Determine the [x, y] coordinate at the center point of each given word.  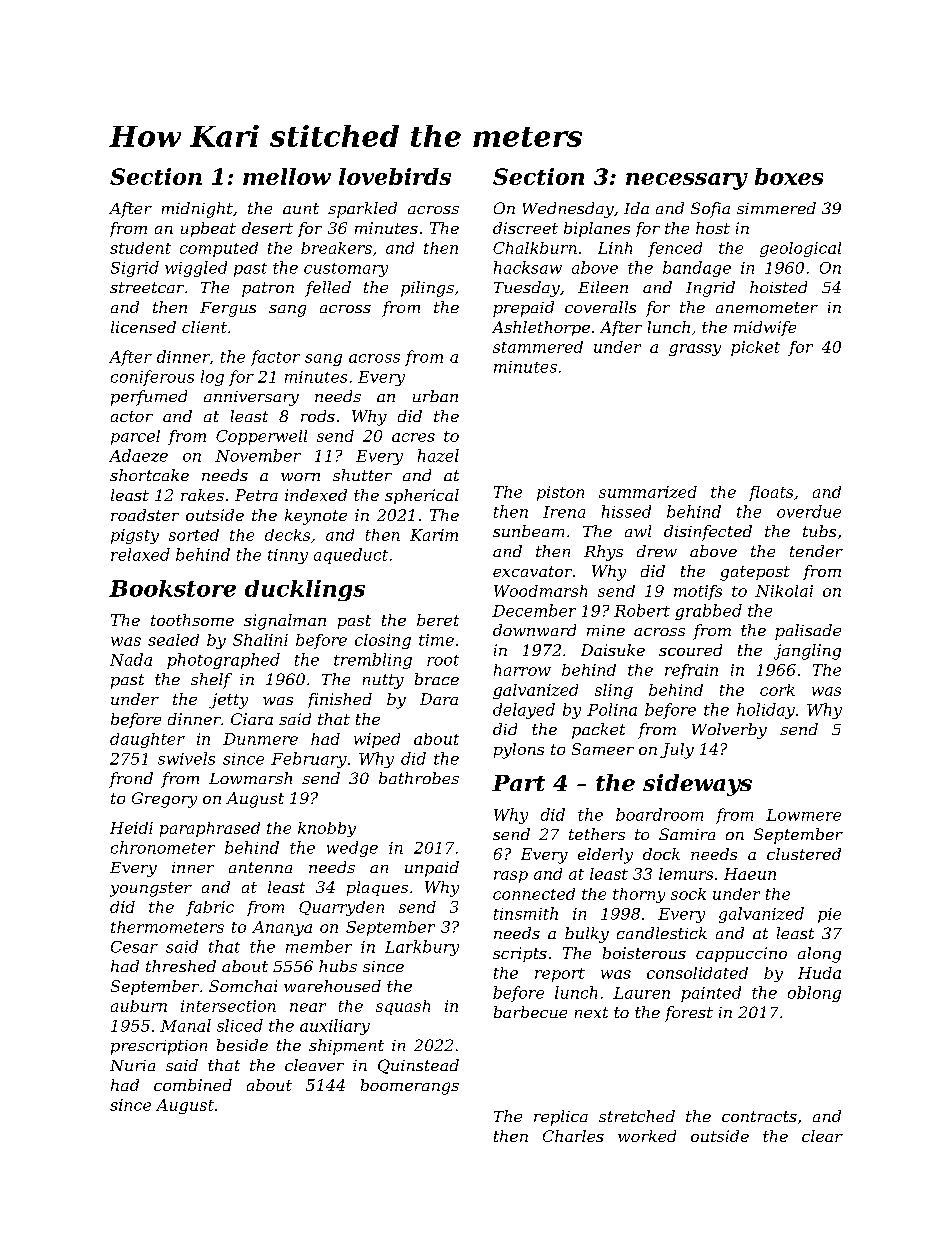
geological [800, 249]
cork [777, 690]
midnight [197, 210]
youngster [151, 889]
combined [193, 1085]
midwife [765, 328]
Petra [256, 495]
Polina [612, 709]
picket [755, 348]
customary [346, 270]
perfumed [149, 398]
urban [435, 396]
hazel [438, 455]
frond [131, 780]
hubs [338, 966]
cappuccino [741, 954]
